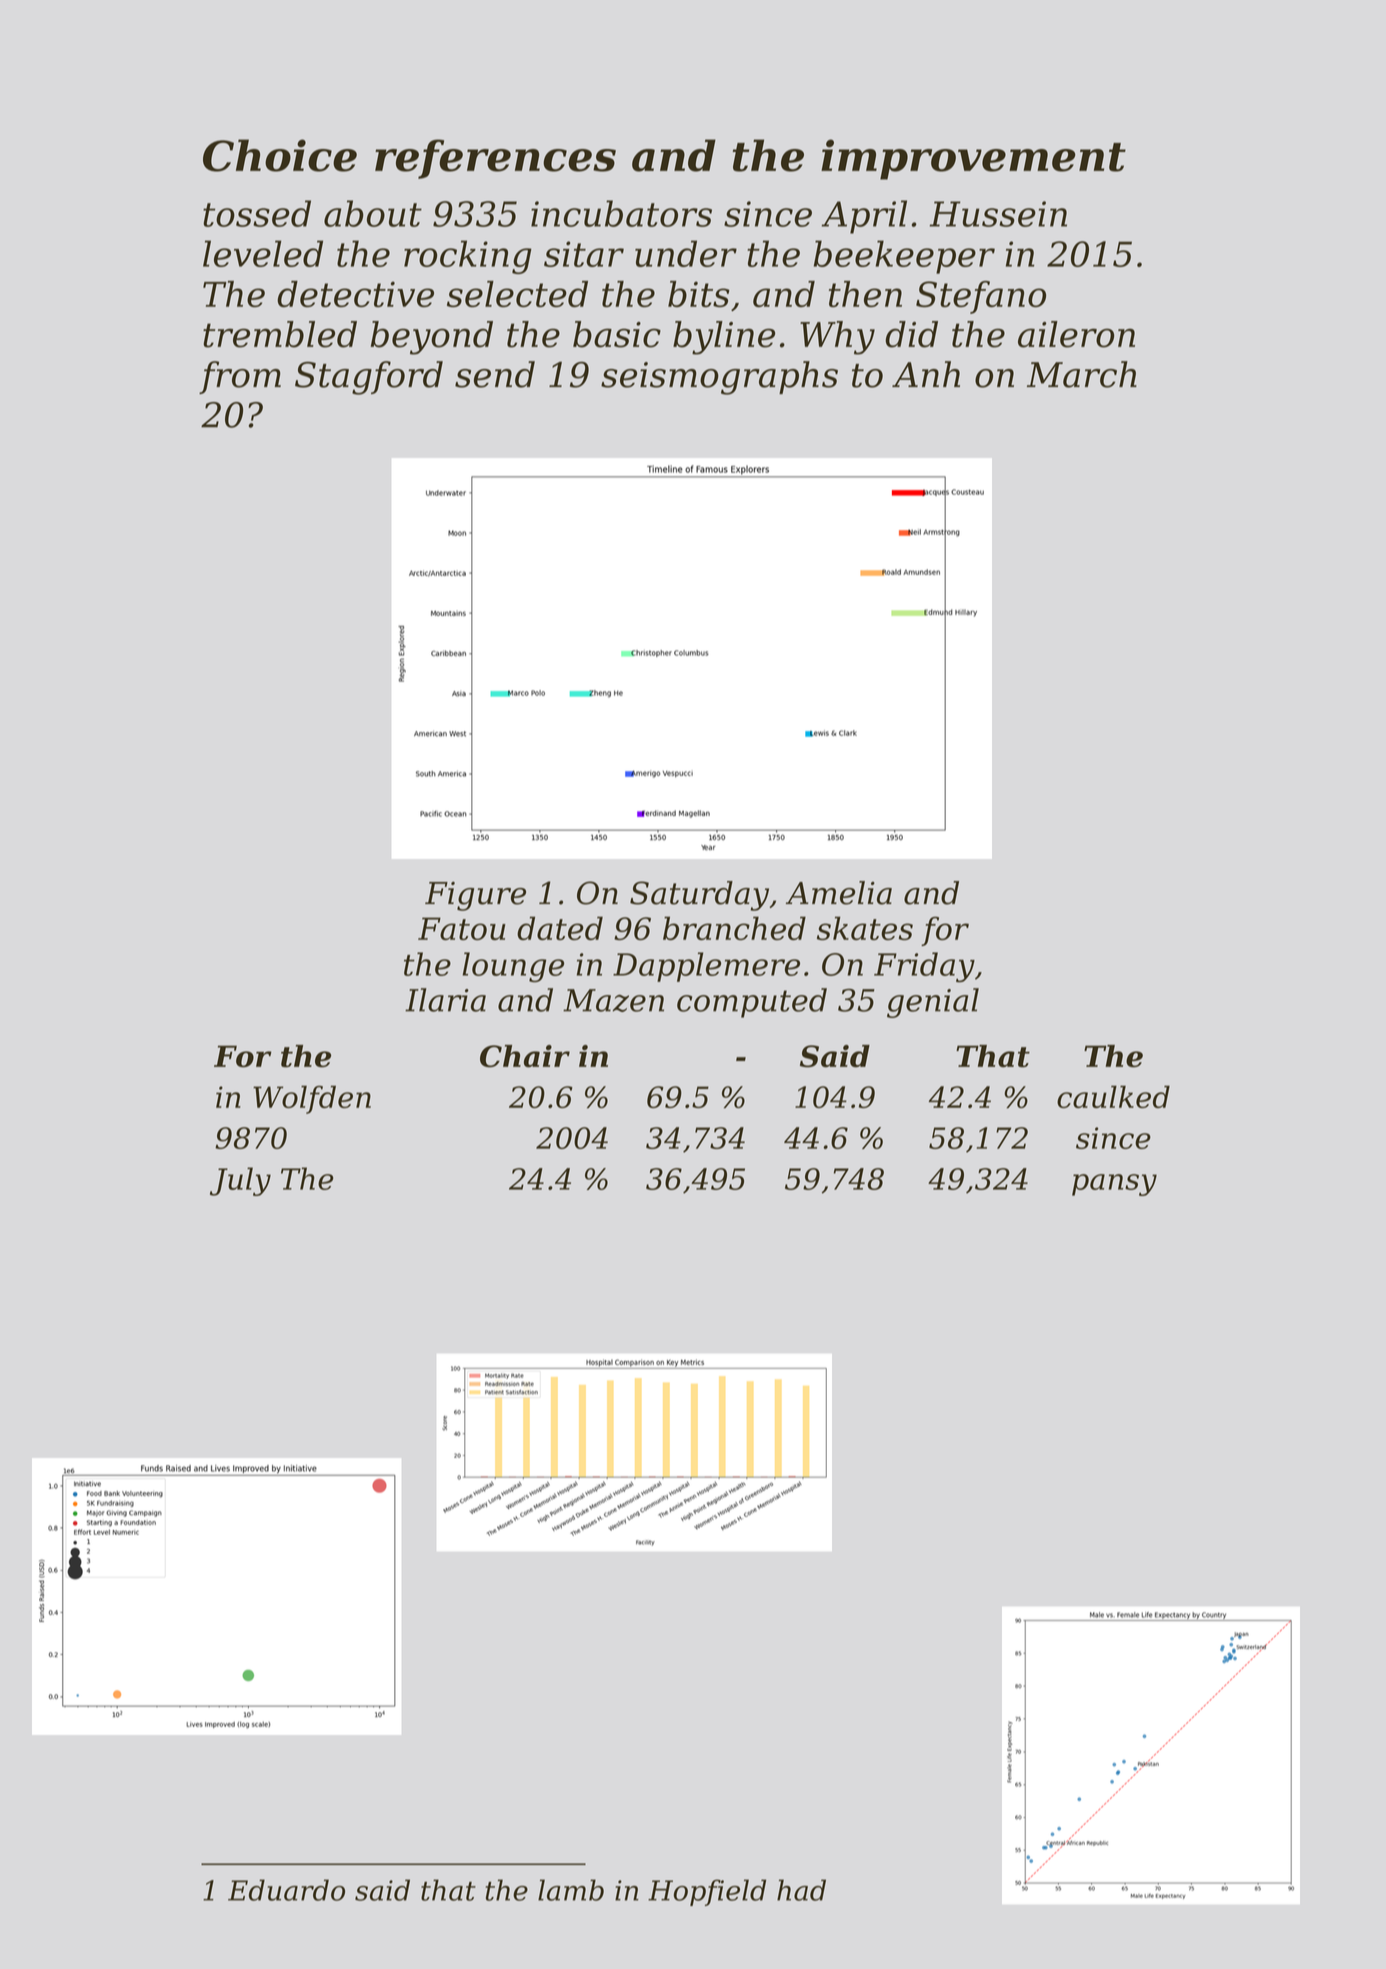 The image size is (1386, 1969). I want to click on pansy, so click(1114, 1185).
